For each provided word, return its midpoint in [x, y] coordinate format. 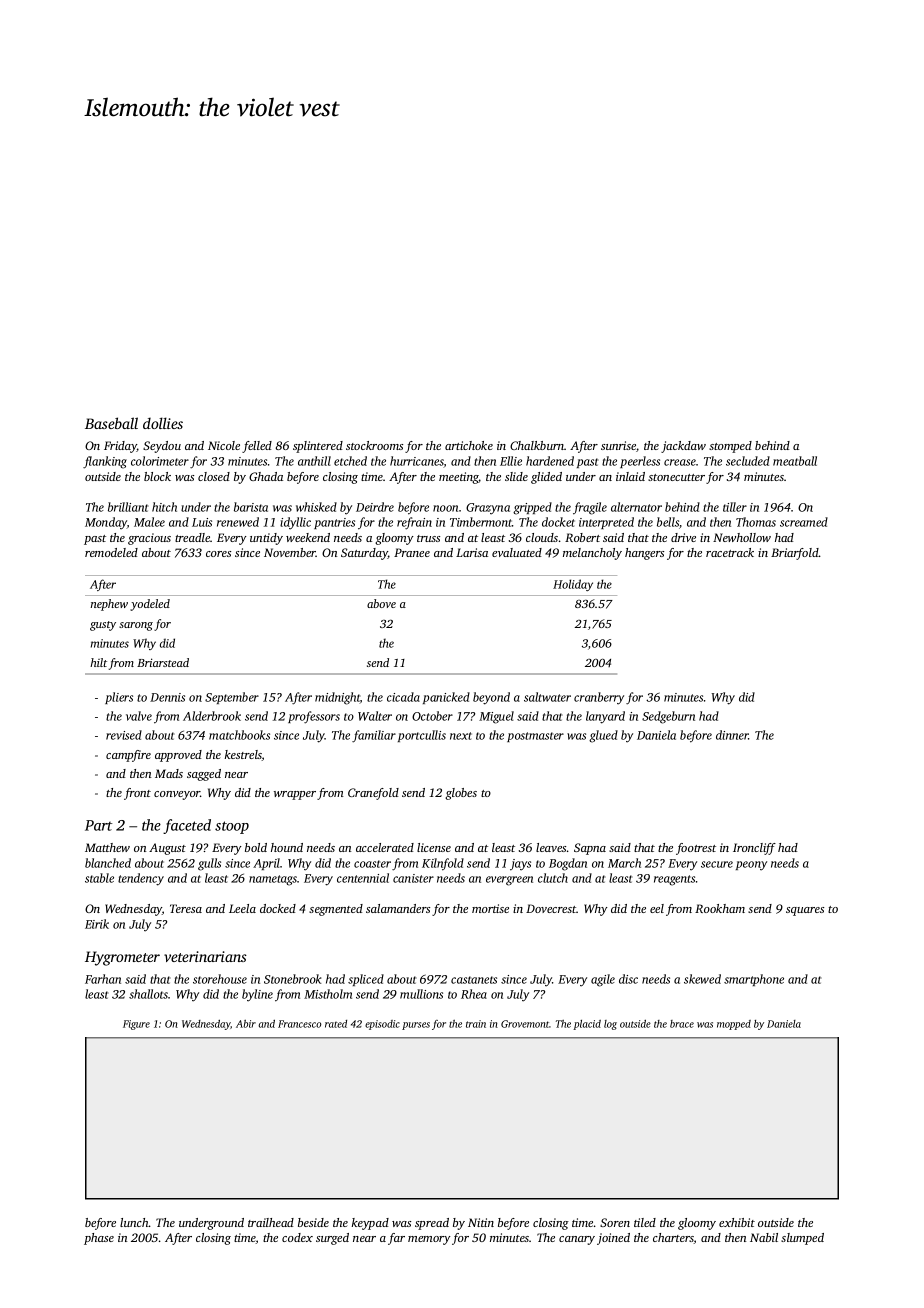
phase [99, 1239]
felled [257, 447]
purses [416, 1026]
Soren [615, 1222]
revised [124, 735]
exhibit [737, 1222]
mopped [734, 1025]
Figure [136, 1025]
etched [350, 461]
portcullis [422, 736]
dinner [732, 735]
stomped [730, 447]
